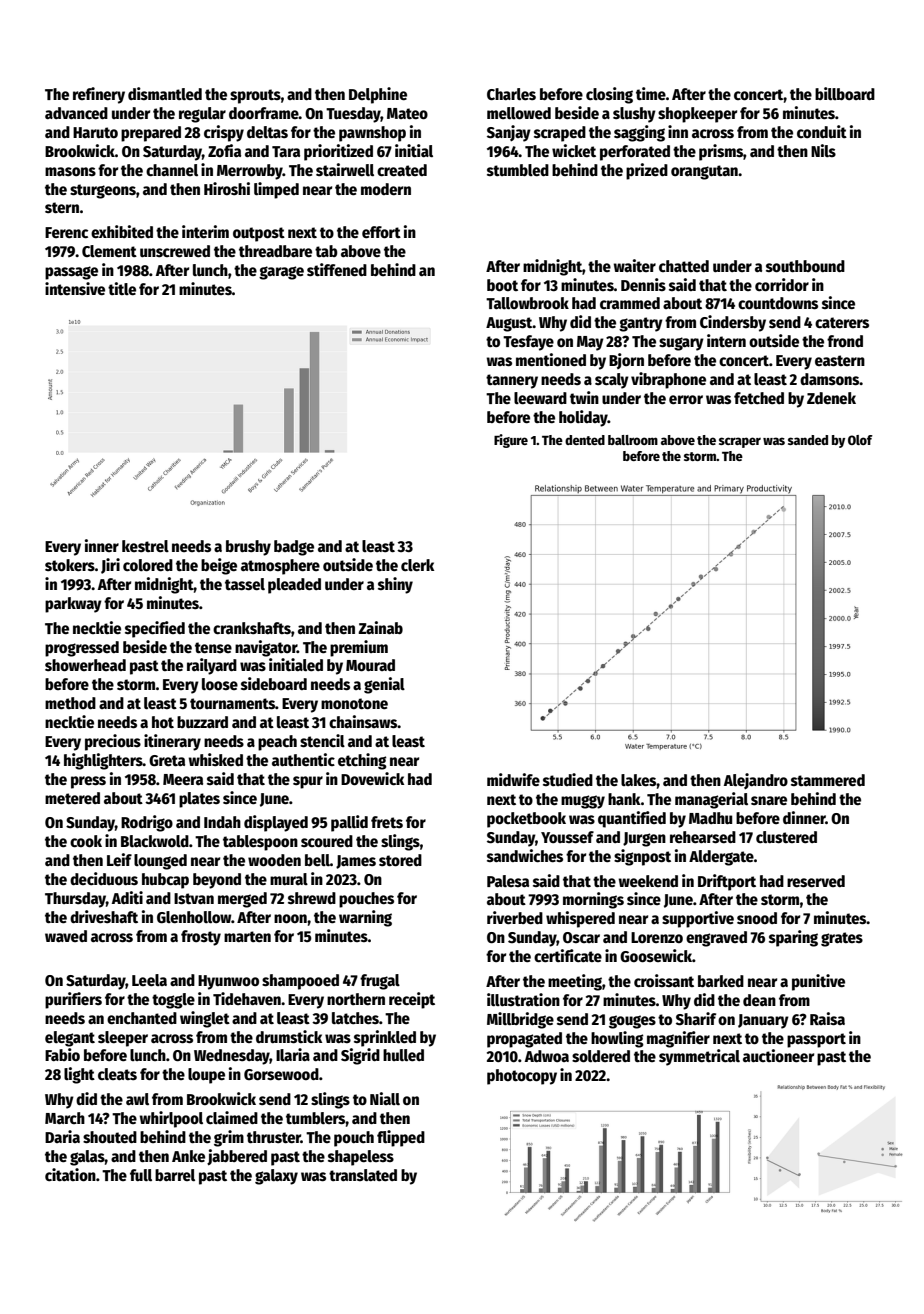 The height and width of the document is (1314, 924). Describe the element at coordinates (822, 131) in the document. I see `conduit` at that location.
